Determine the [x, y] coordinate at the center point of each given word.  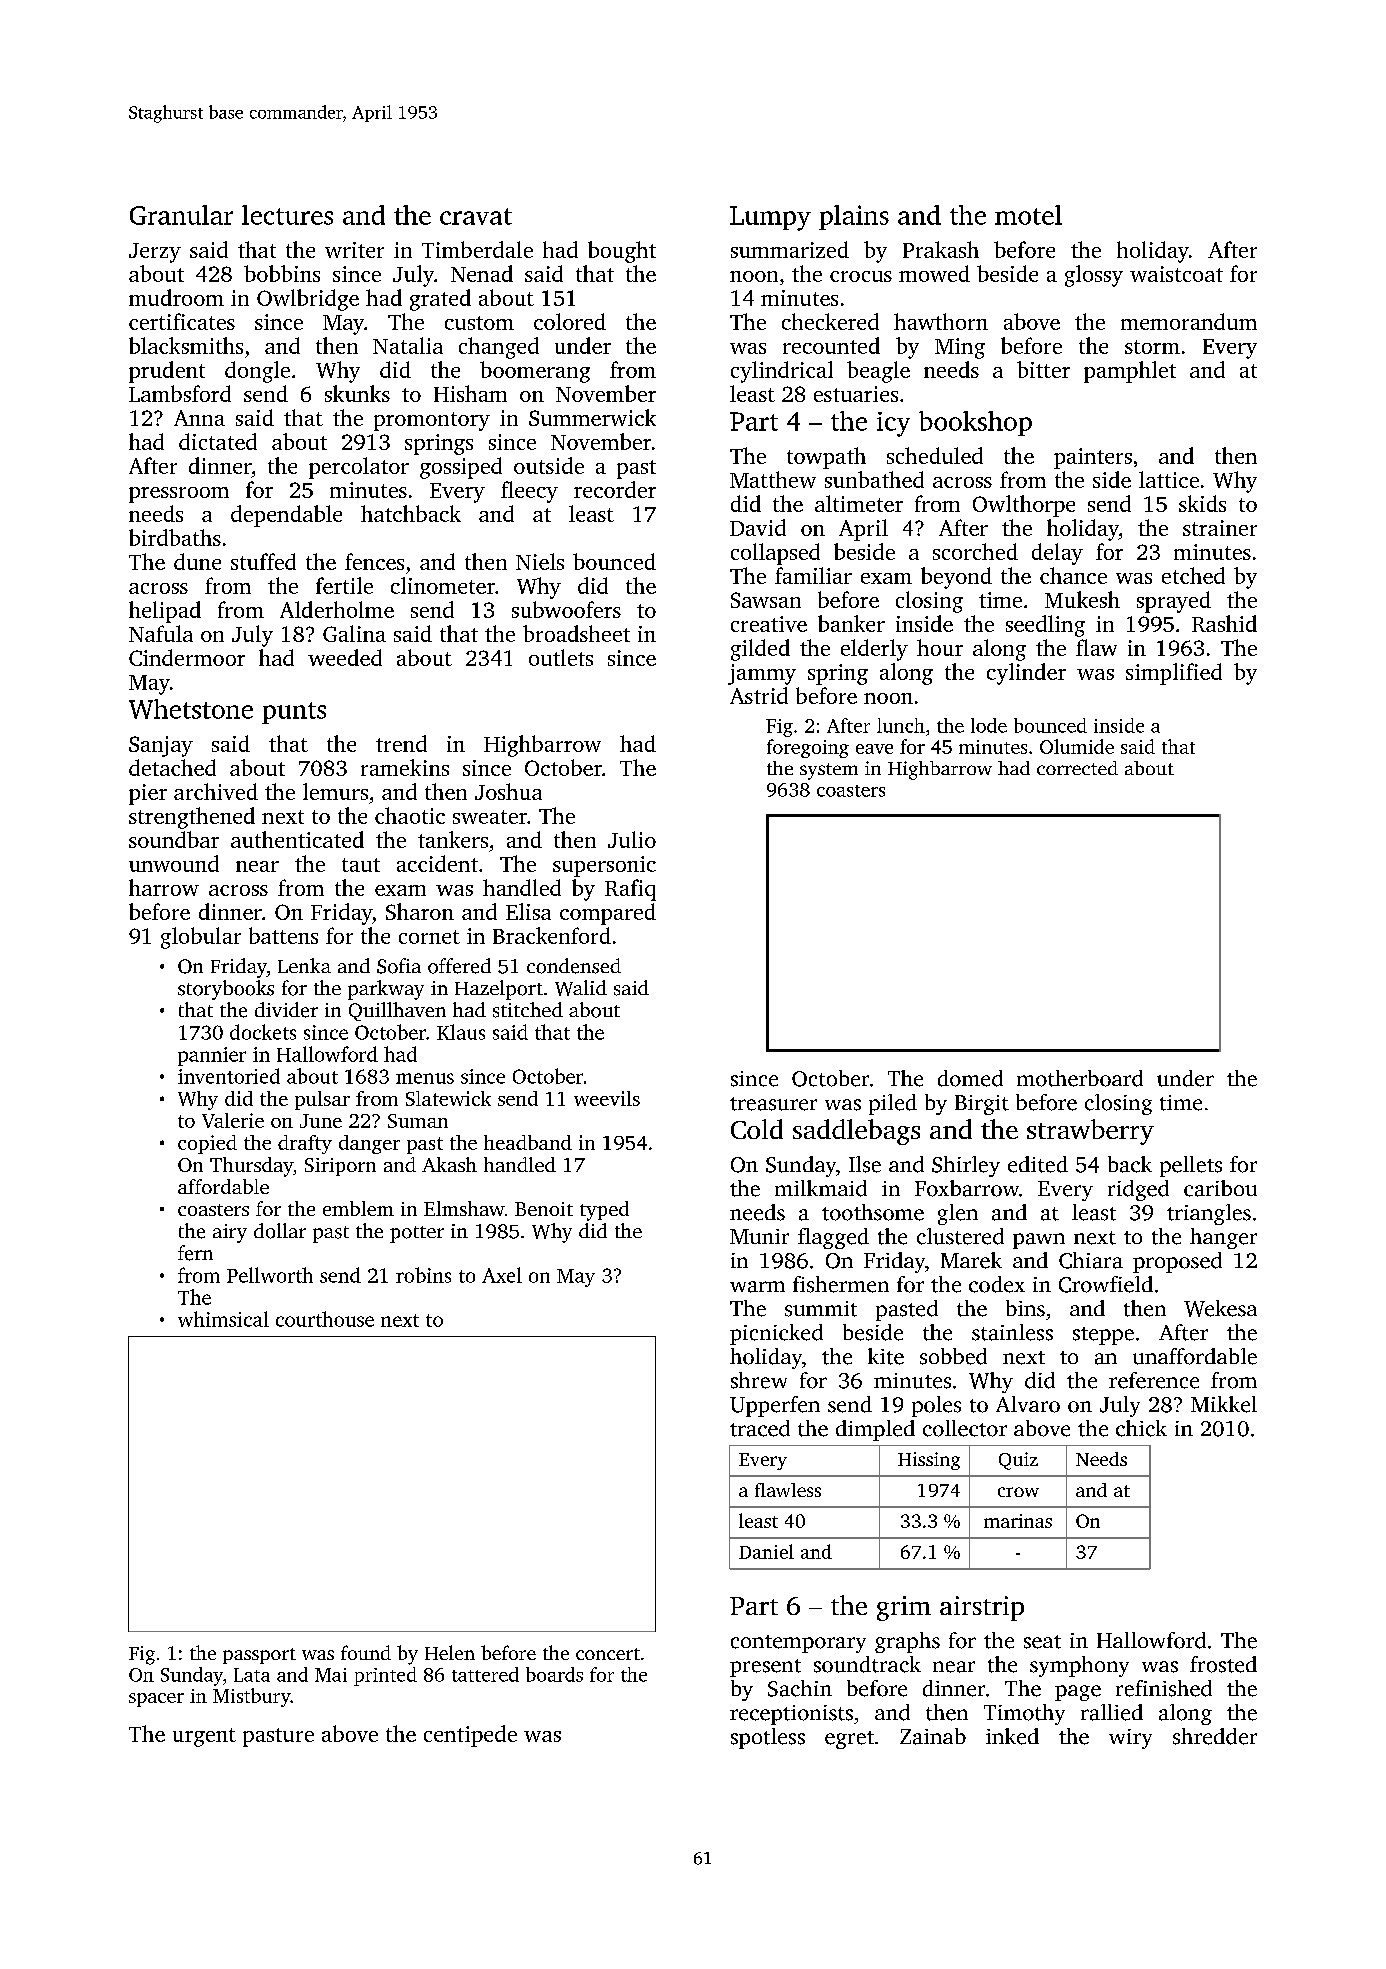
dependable [286, 516]
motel [1028, 215]
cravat [476, 216]
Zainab [933, 1736]
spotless [768, 1738]
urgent [204, 1737]
